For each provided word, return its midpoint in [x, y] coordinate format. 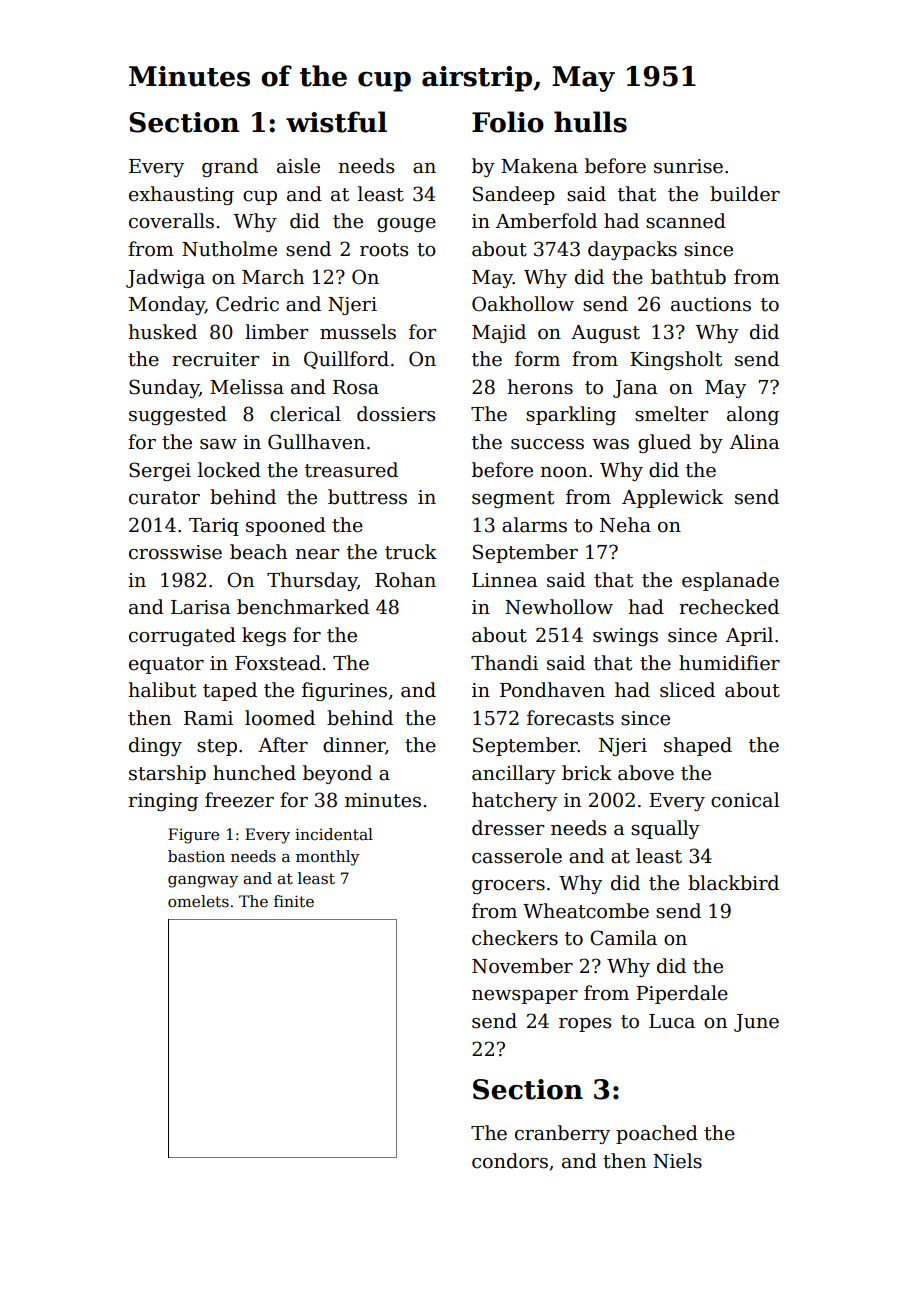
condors [510, 1161]
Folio [508, 122]
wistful [336, 122]
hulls [590, 122]
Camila [623, 938]
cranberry [562, 1134]
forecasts [570, 718]
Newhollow [559, 607]
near [317, 554]
